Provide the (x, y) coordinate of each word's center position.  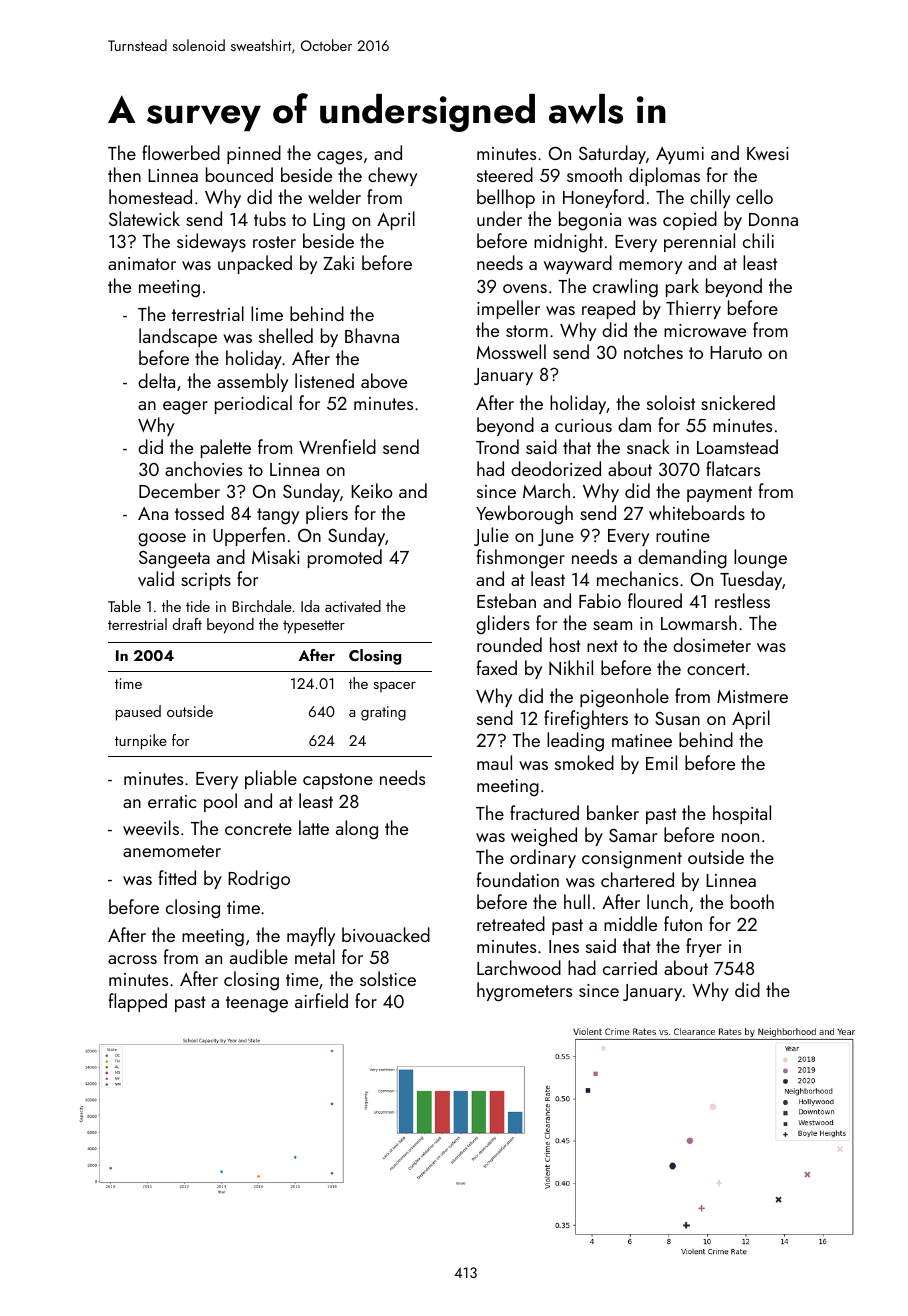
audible (259, 956)
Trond (497, 446)
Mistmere (752, 696)
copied (690, 220)
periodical (253, 404)
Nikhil (571, 667)
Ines (564, 946)
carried (630, 967)
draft (187, 624)
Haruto (736, 352)
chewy (392, 176)
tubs (270, 218)
